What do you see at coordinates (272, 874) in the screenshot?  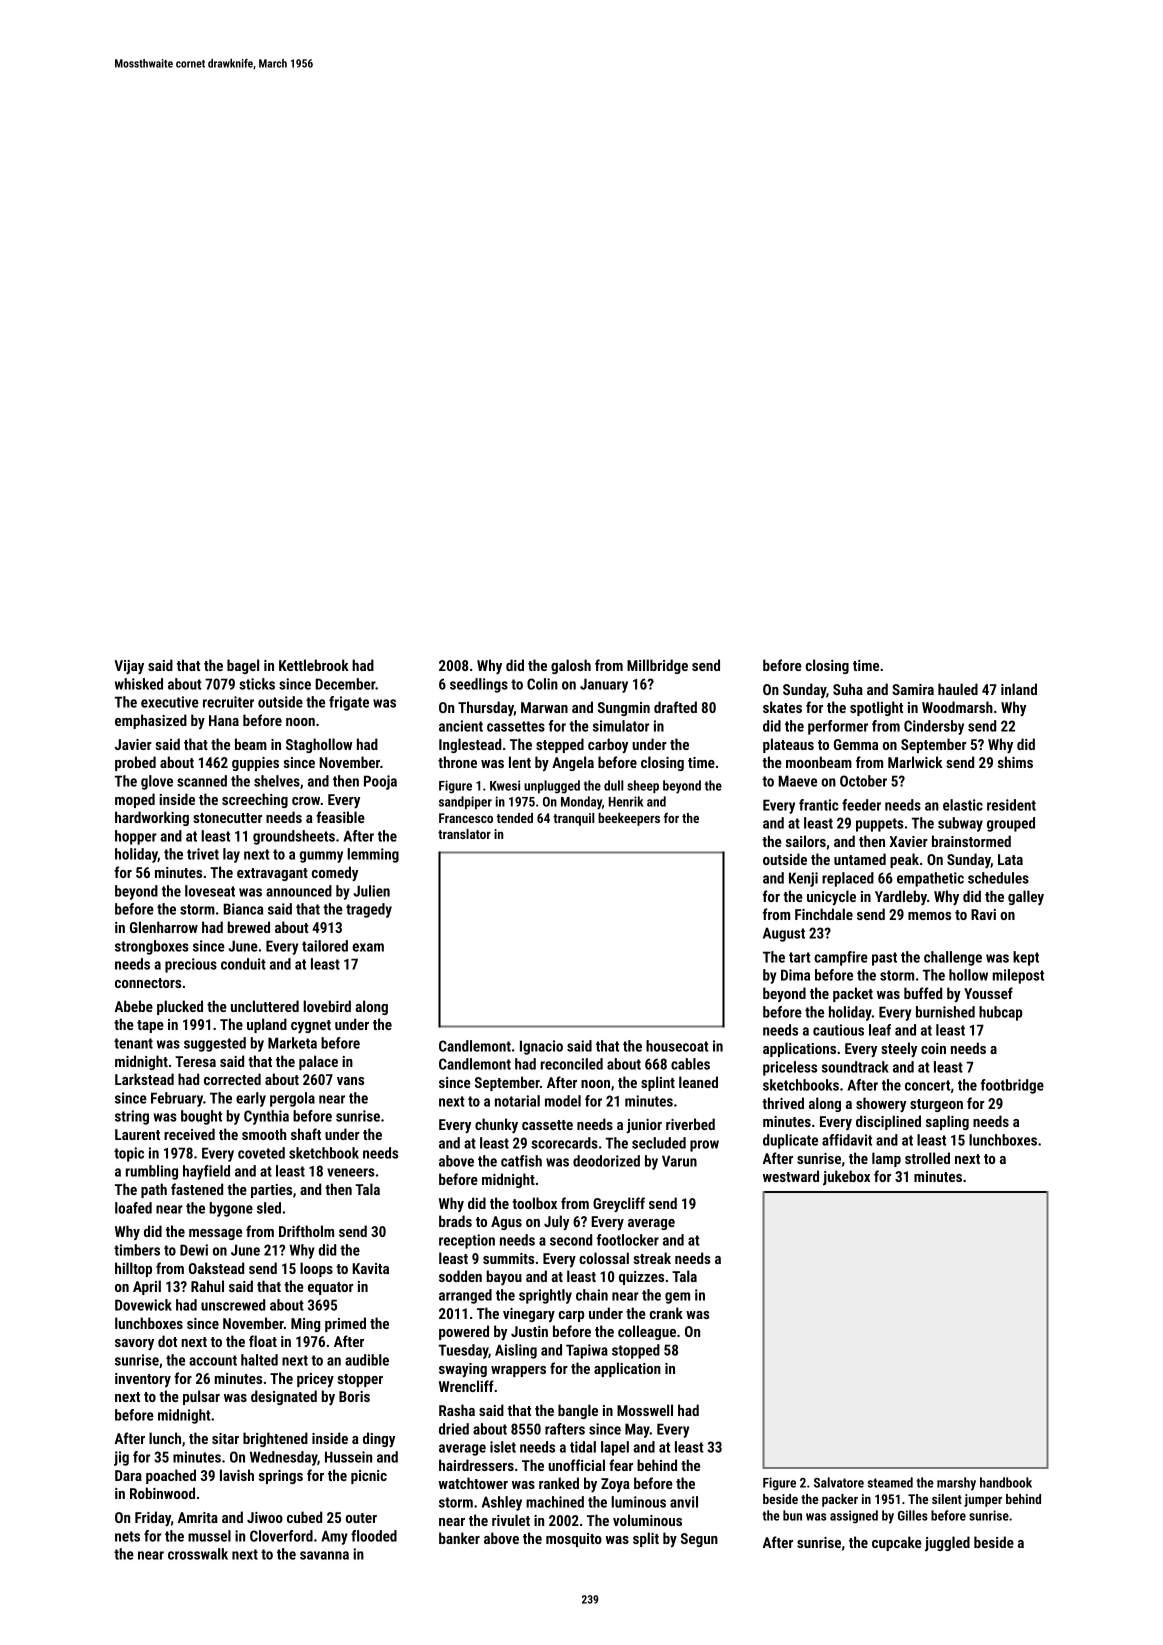 I see `extravagant` at bounding box center [272, 874].
